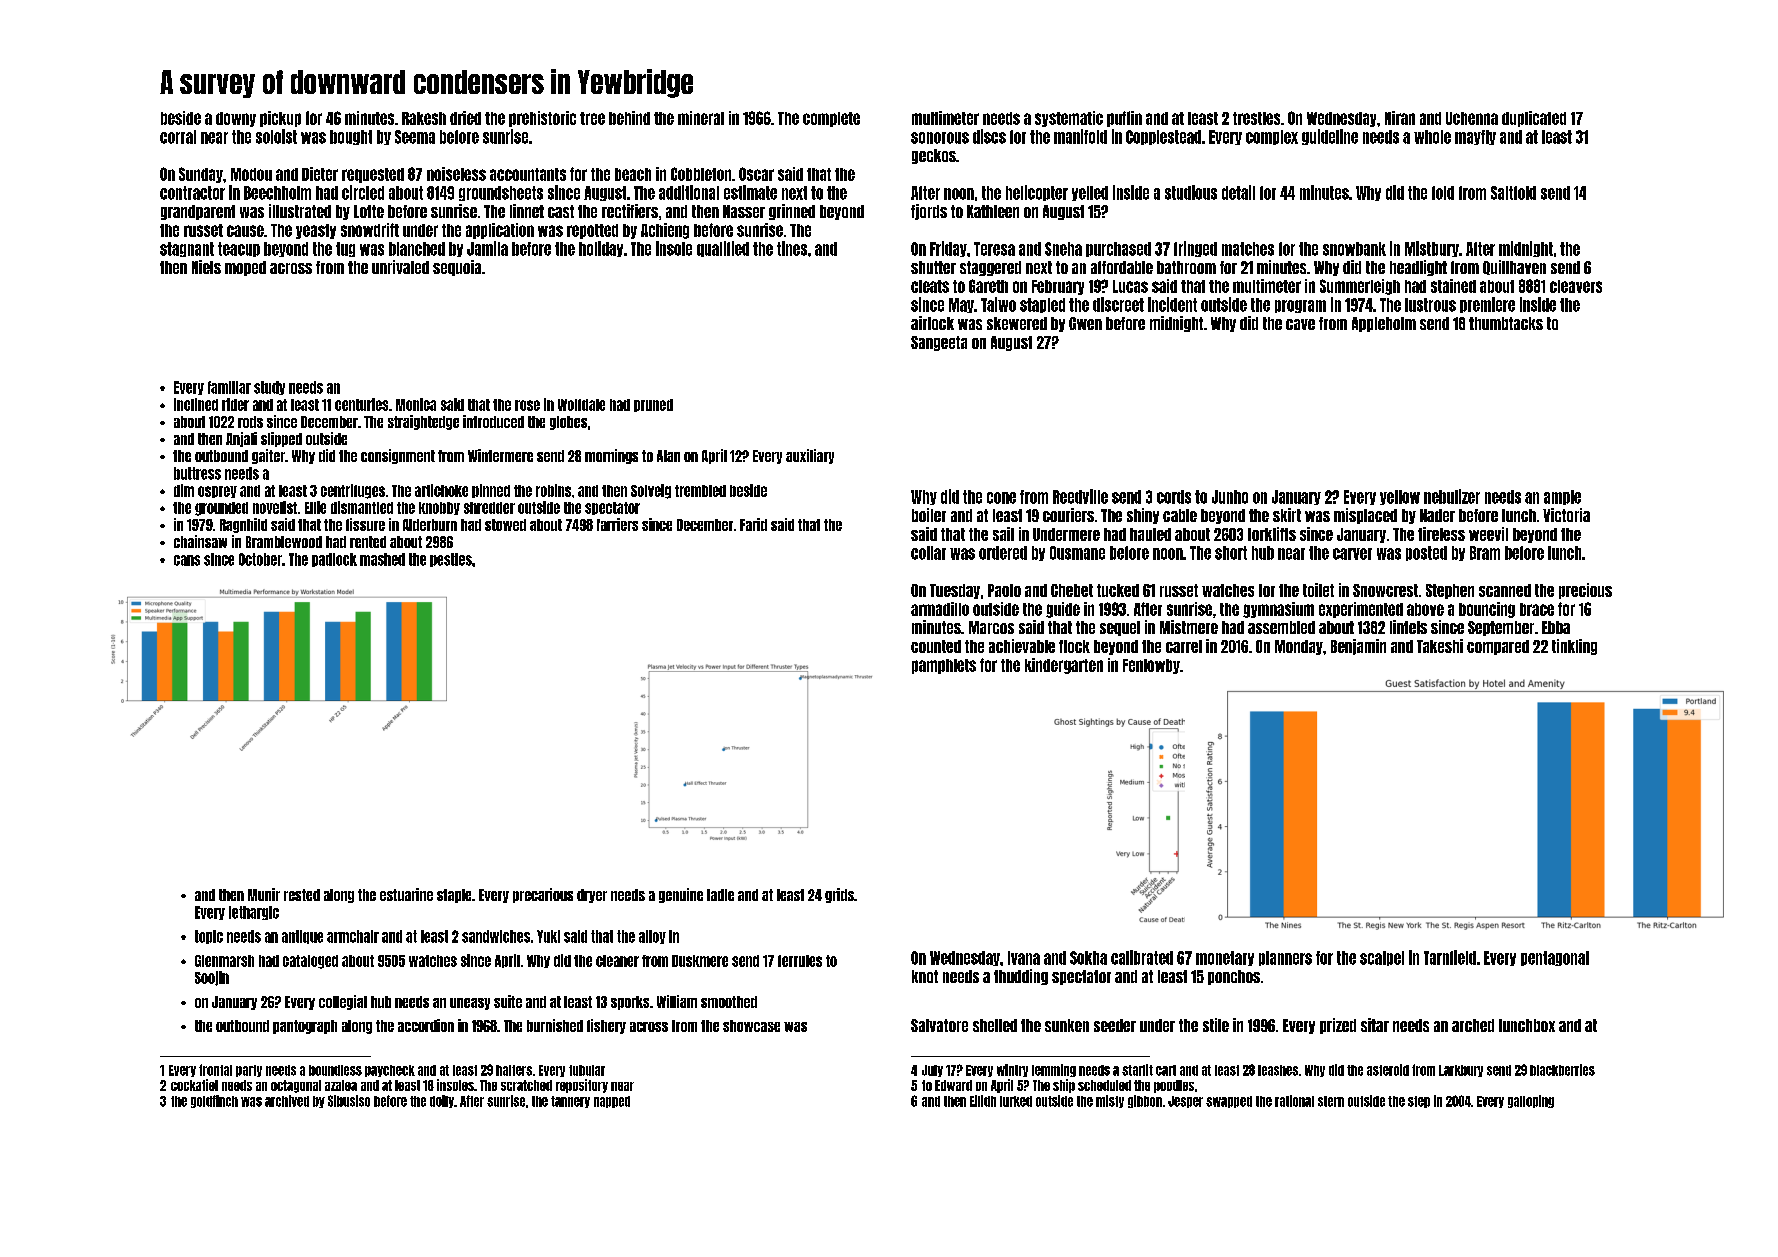 The image size is (1778, 1257). I want to click on staggered, so click(990, 268).
